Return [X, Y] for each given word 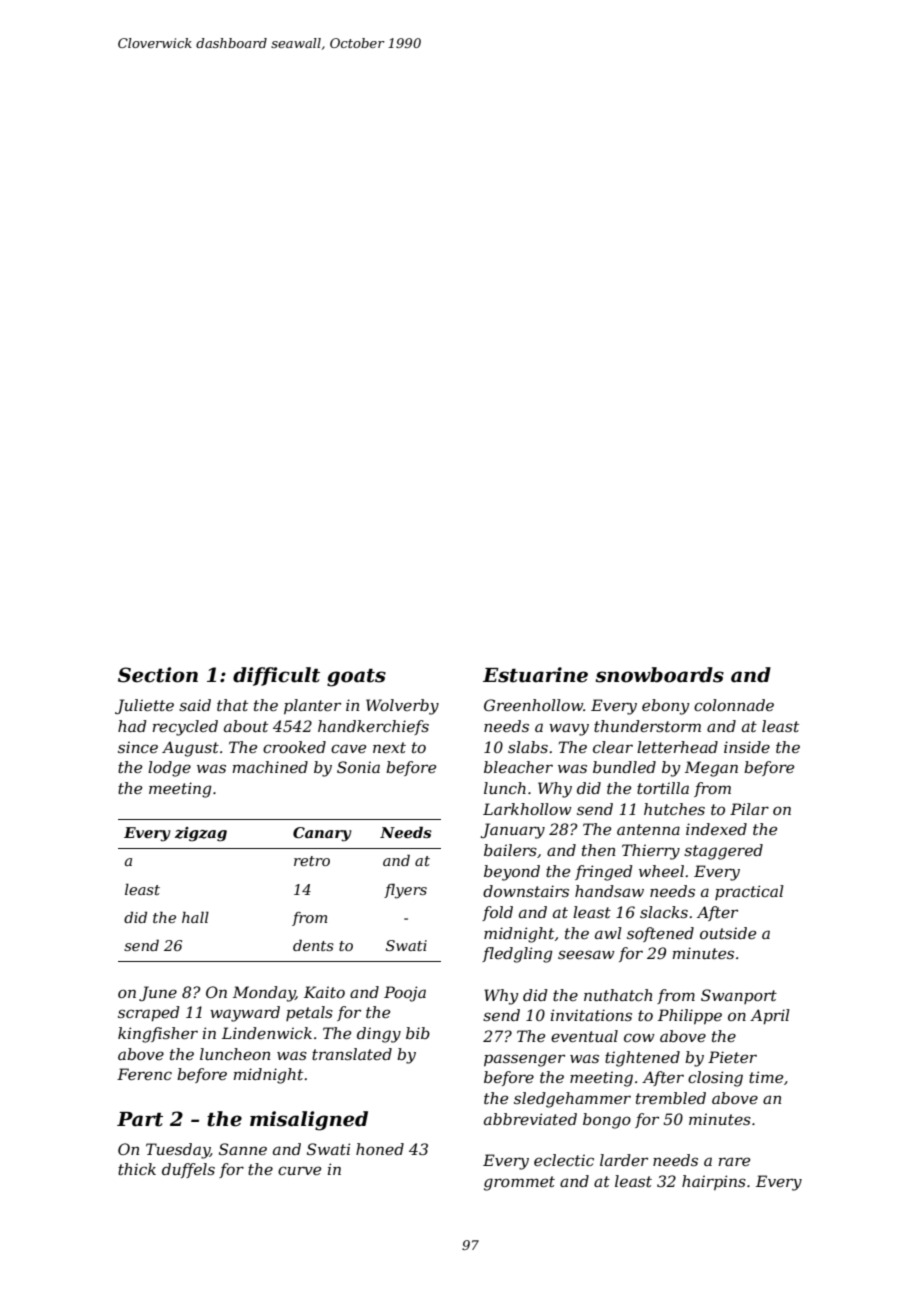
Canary [322, 834]
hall [195, 917]
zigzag [201, 834]
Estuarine [535, 675]
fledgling [517, 955]
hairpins [714, 1182]
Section [158, 675]
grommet [519, 1183]
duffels [188, 1170]
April [770, 1016]
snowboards [659, 675]
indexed [716, 829]
